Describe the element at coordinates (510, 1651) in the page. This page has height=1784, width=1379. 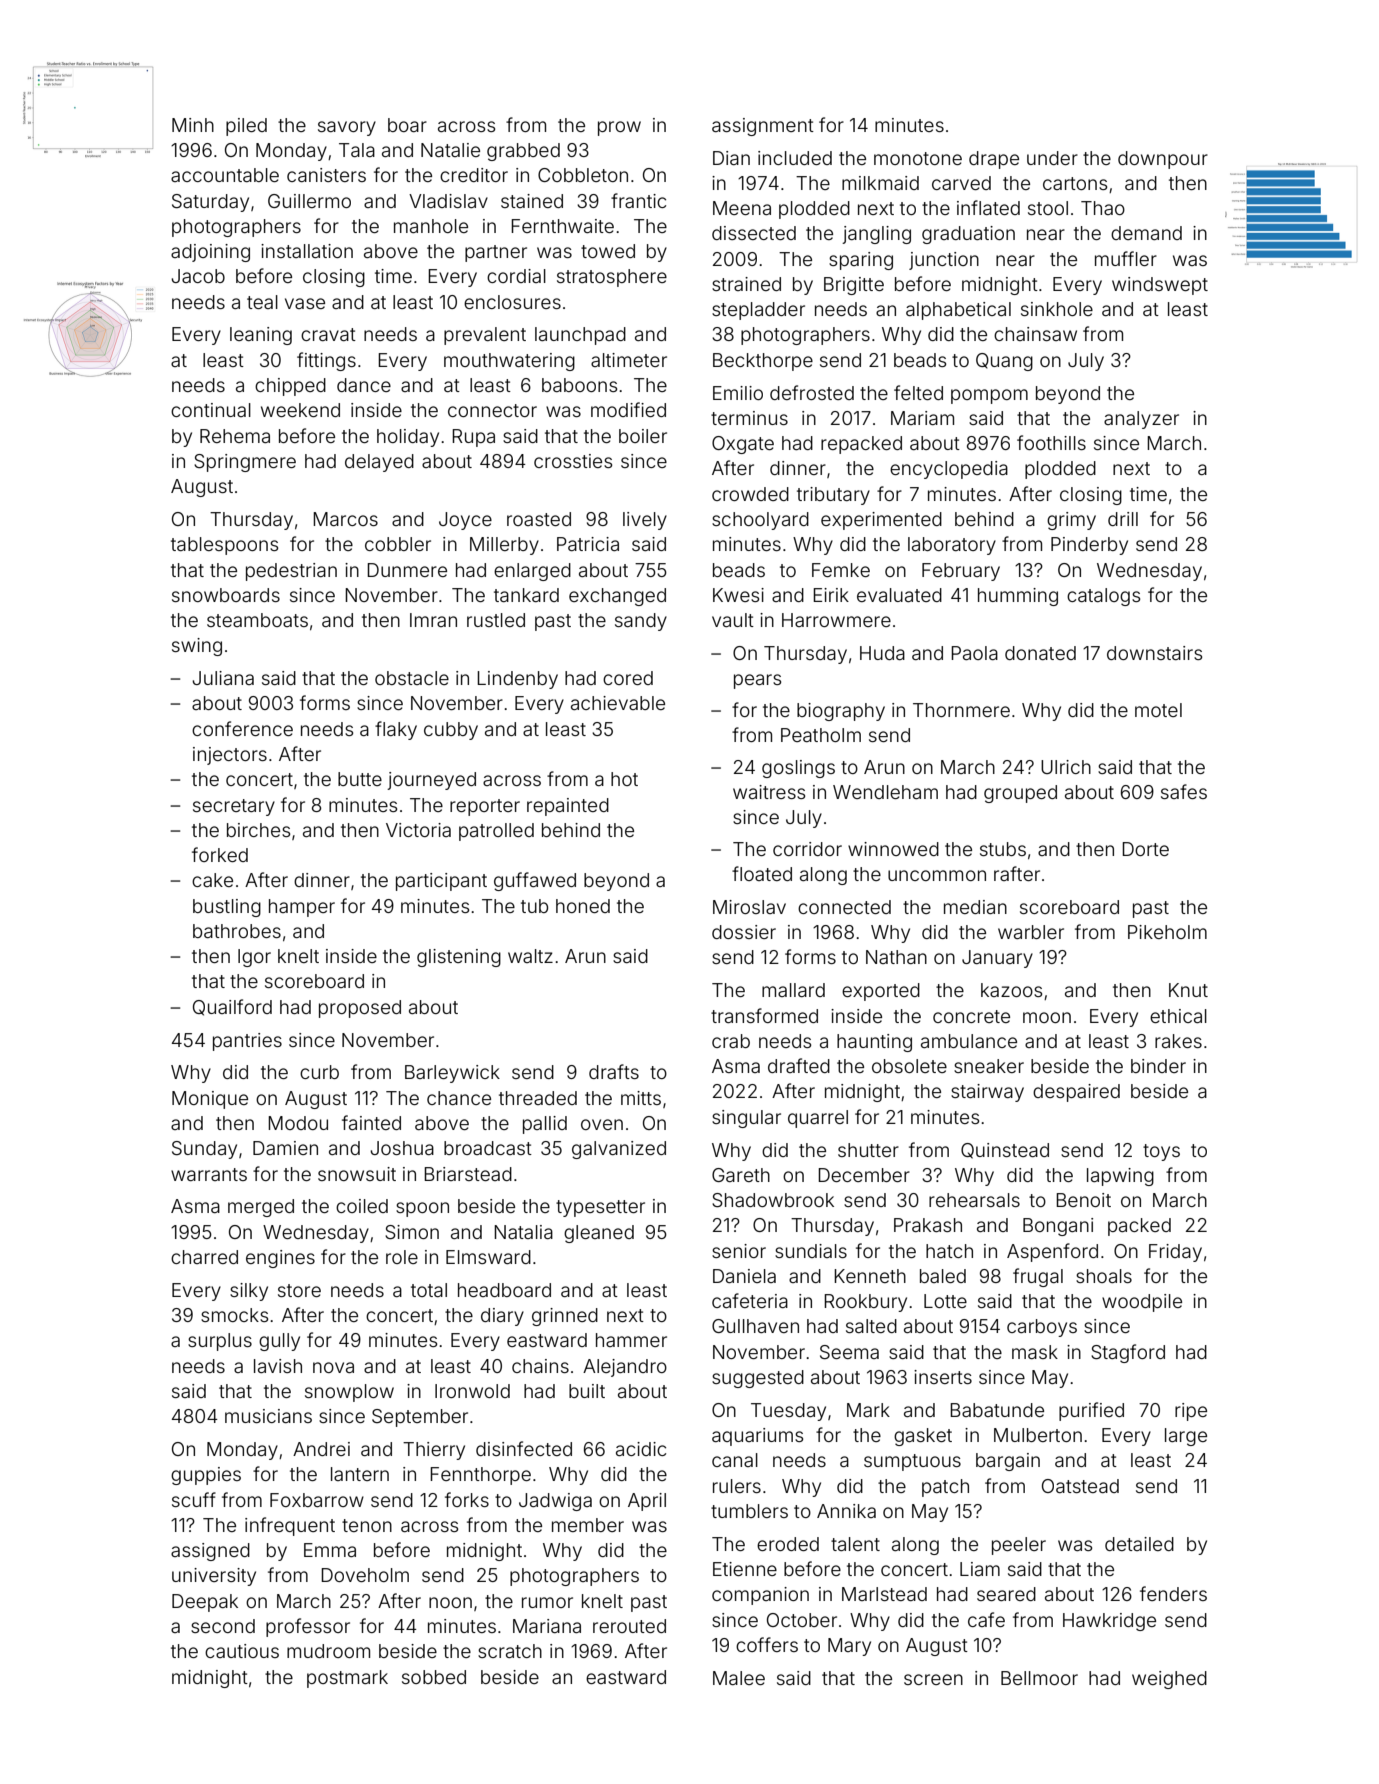
I see `scratch` at that location.
